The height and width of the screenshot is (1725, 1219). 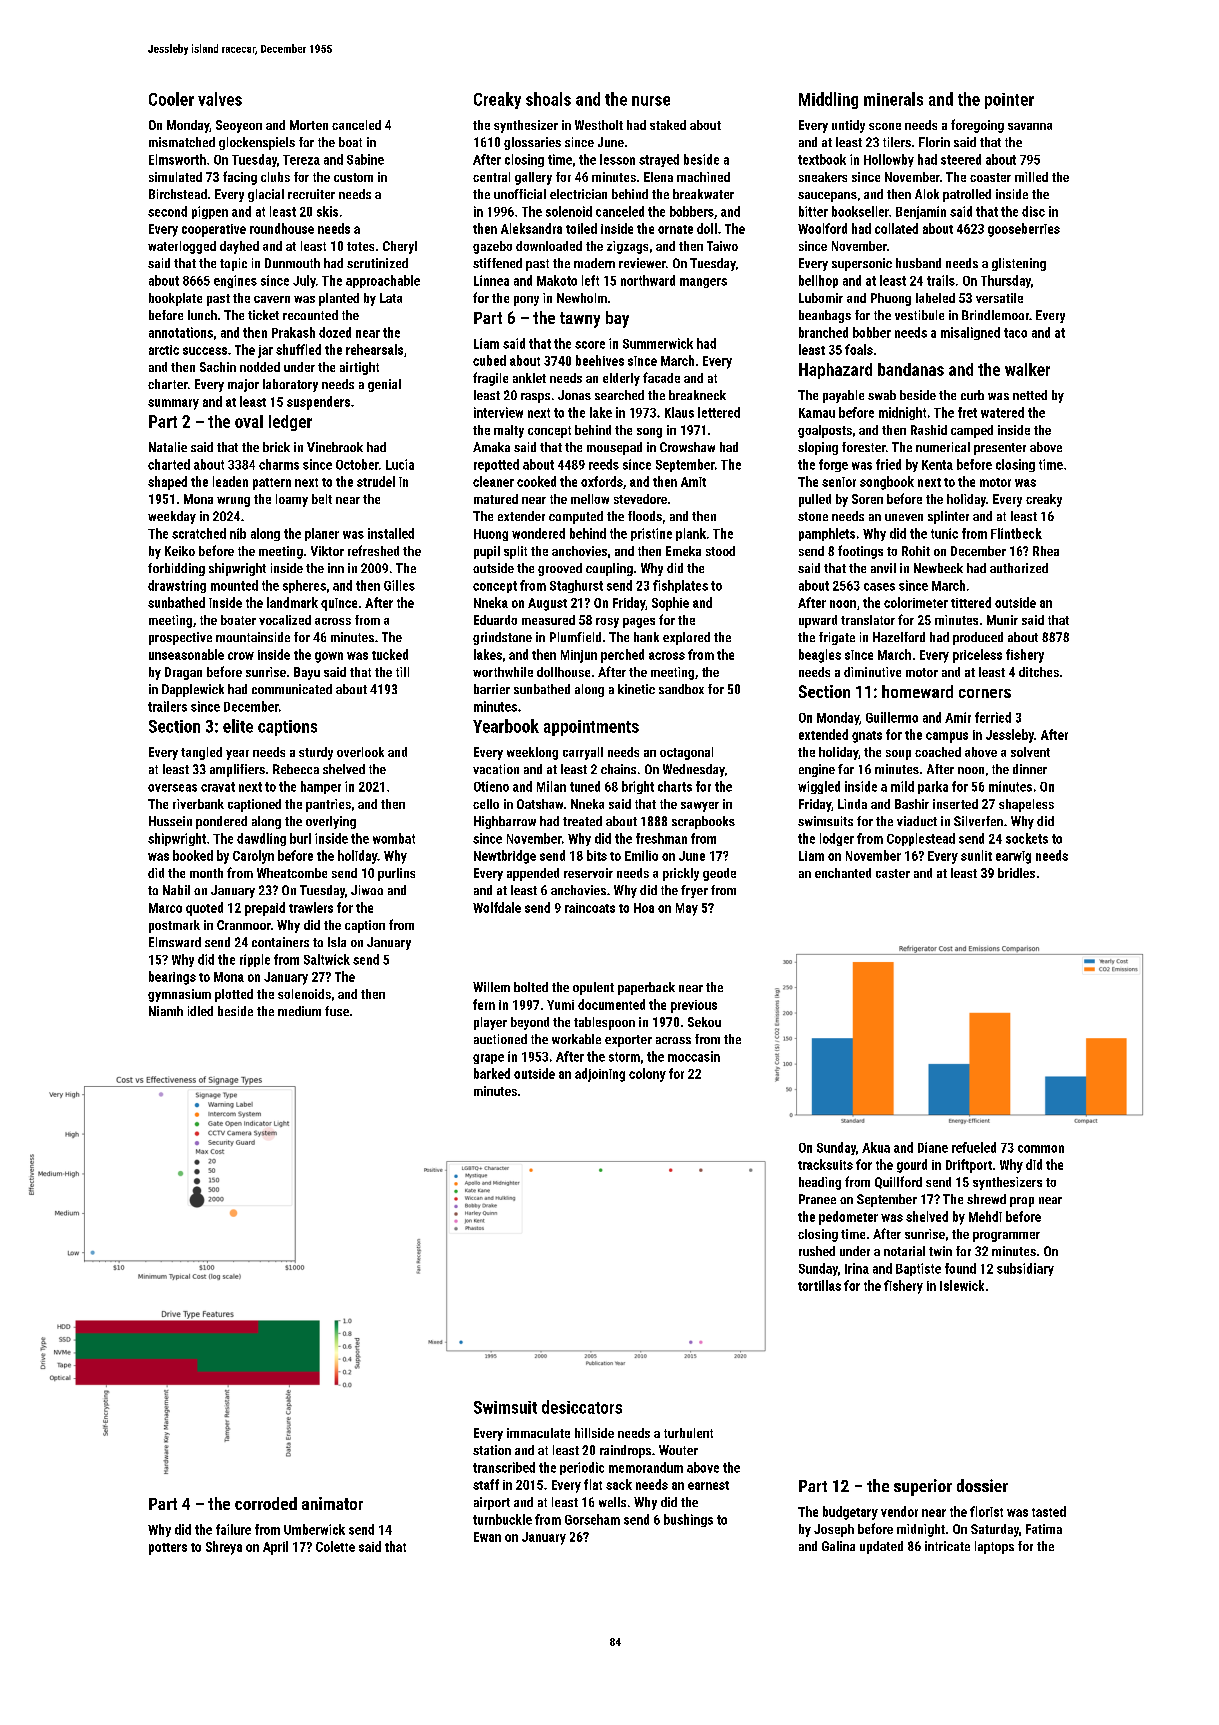 What do you see at coordinates (176, 890) in the screenshot?
I see `Nabil` at bounding box center [176, 890].
